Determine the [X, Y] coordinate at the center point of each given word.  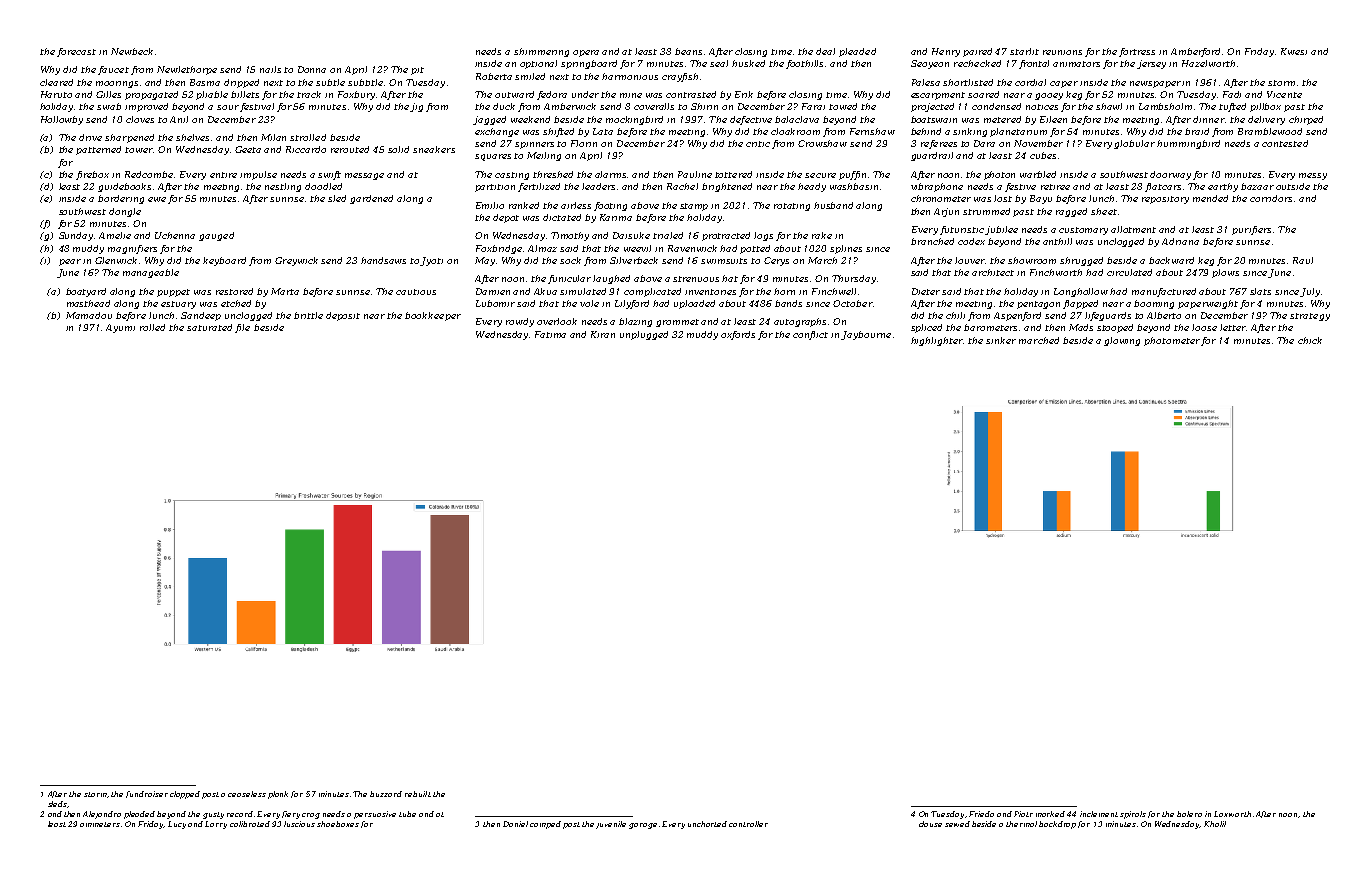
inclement [1099, 814]
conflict [810, 335]
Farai [813, 106]
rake [822, 235]
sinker [1001, 340]
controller [748, 824]
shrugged [1081, 261]
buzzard [386, 794]
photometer [1172, 341]
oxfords [738, 335]
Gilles [108, 94]
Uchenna [175, 235]
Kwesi [1294, 51]
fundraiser [147, 794]
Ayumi [120, 328]
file [242, 328]
